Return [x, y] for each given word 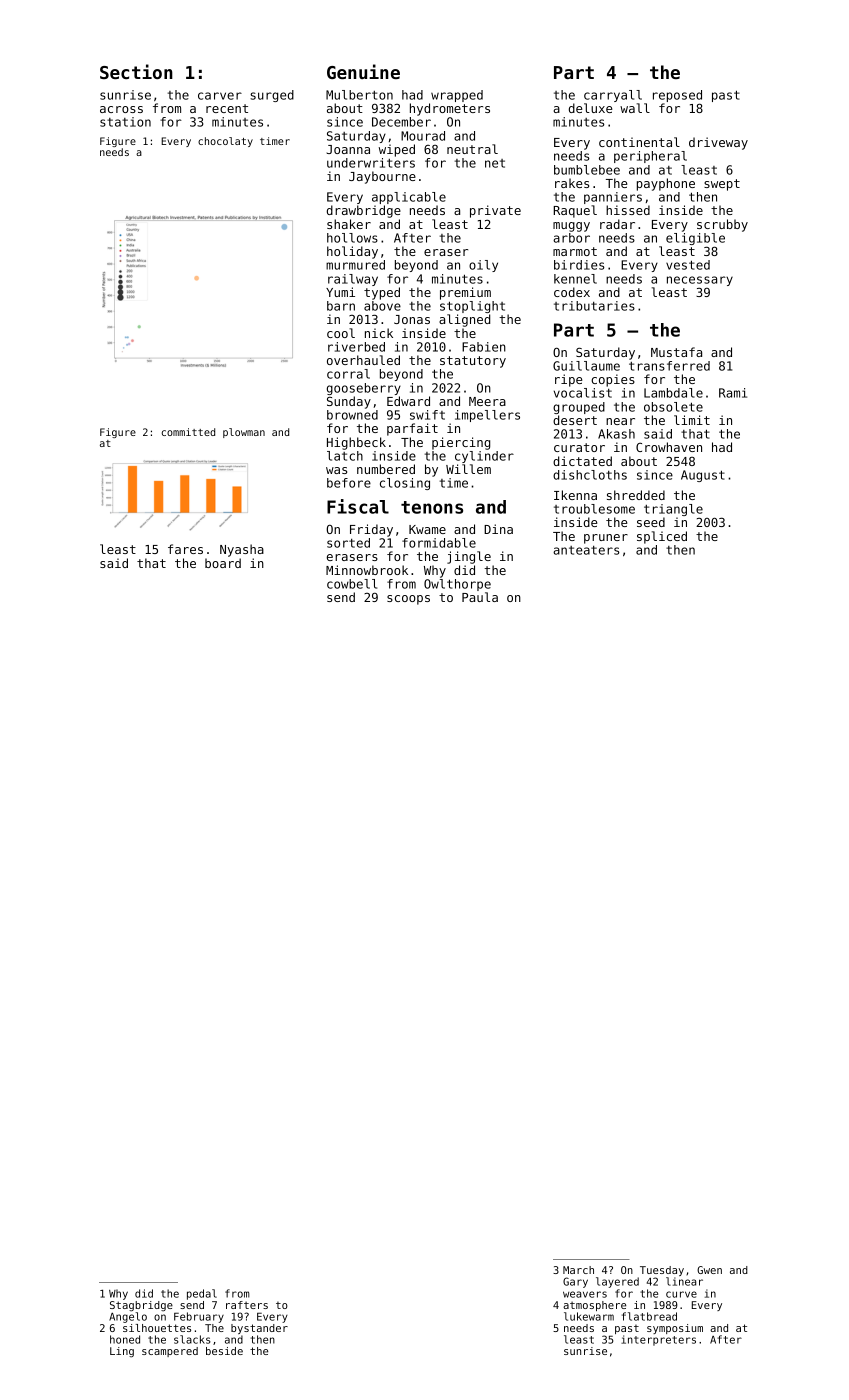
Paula [480, 597]
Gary [575, 1282]
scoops [408, 600]
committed [188, 432]
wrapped [457, 96]
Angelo [128, 1317]
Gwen [709, 1270]
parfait [412, 429]
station [125, 122]
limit [692, 420]
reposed [677, 96]
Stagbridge [141, 1306]
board [223, 563]
